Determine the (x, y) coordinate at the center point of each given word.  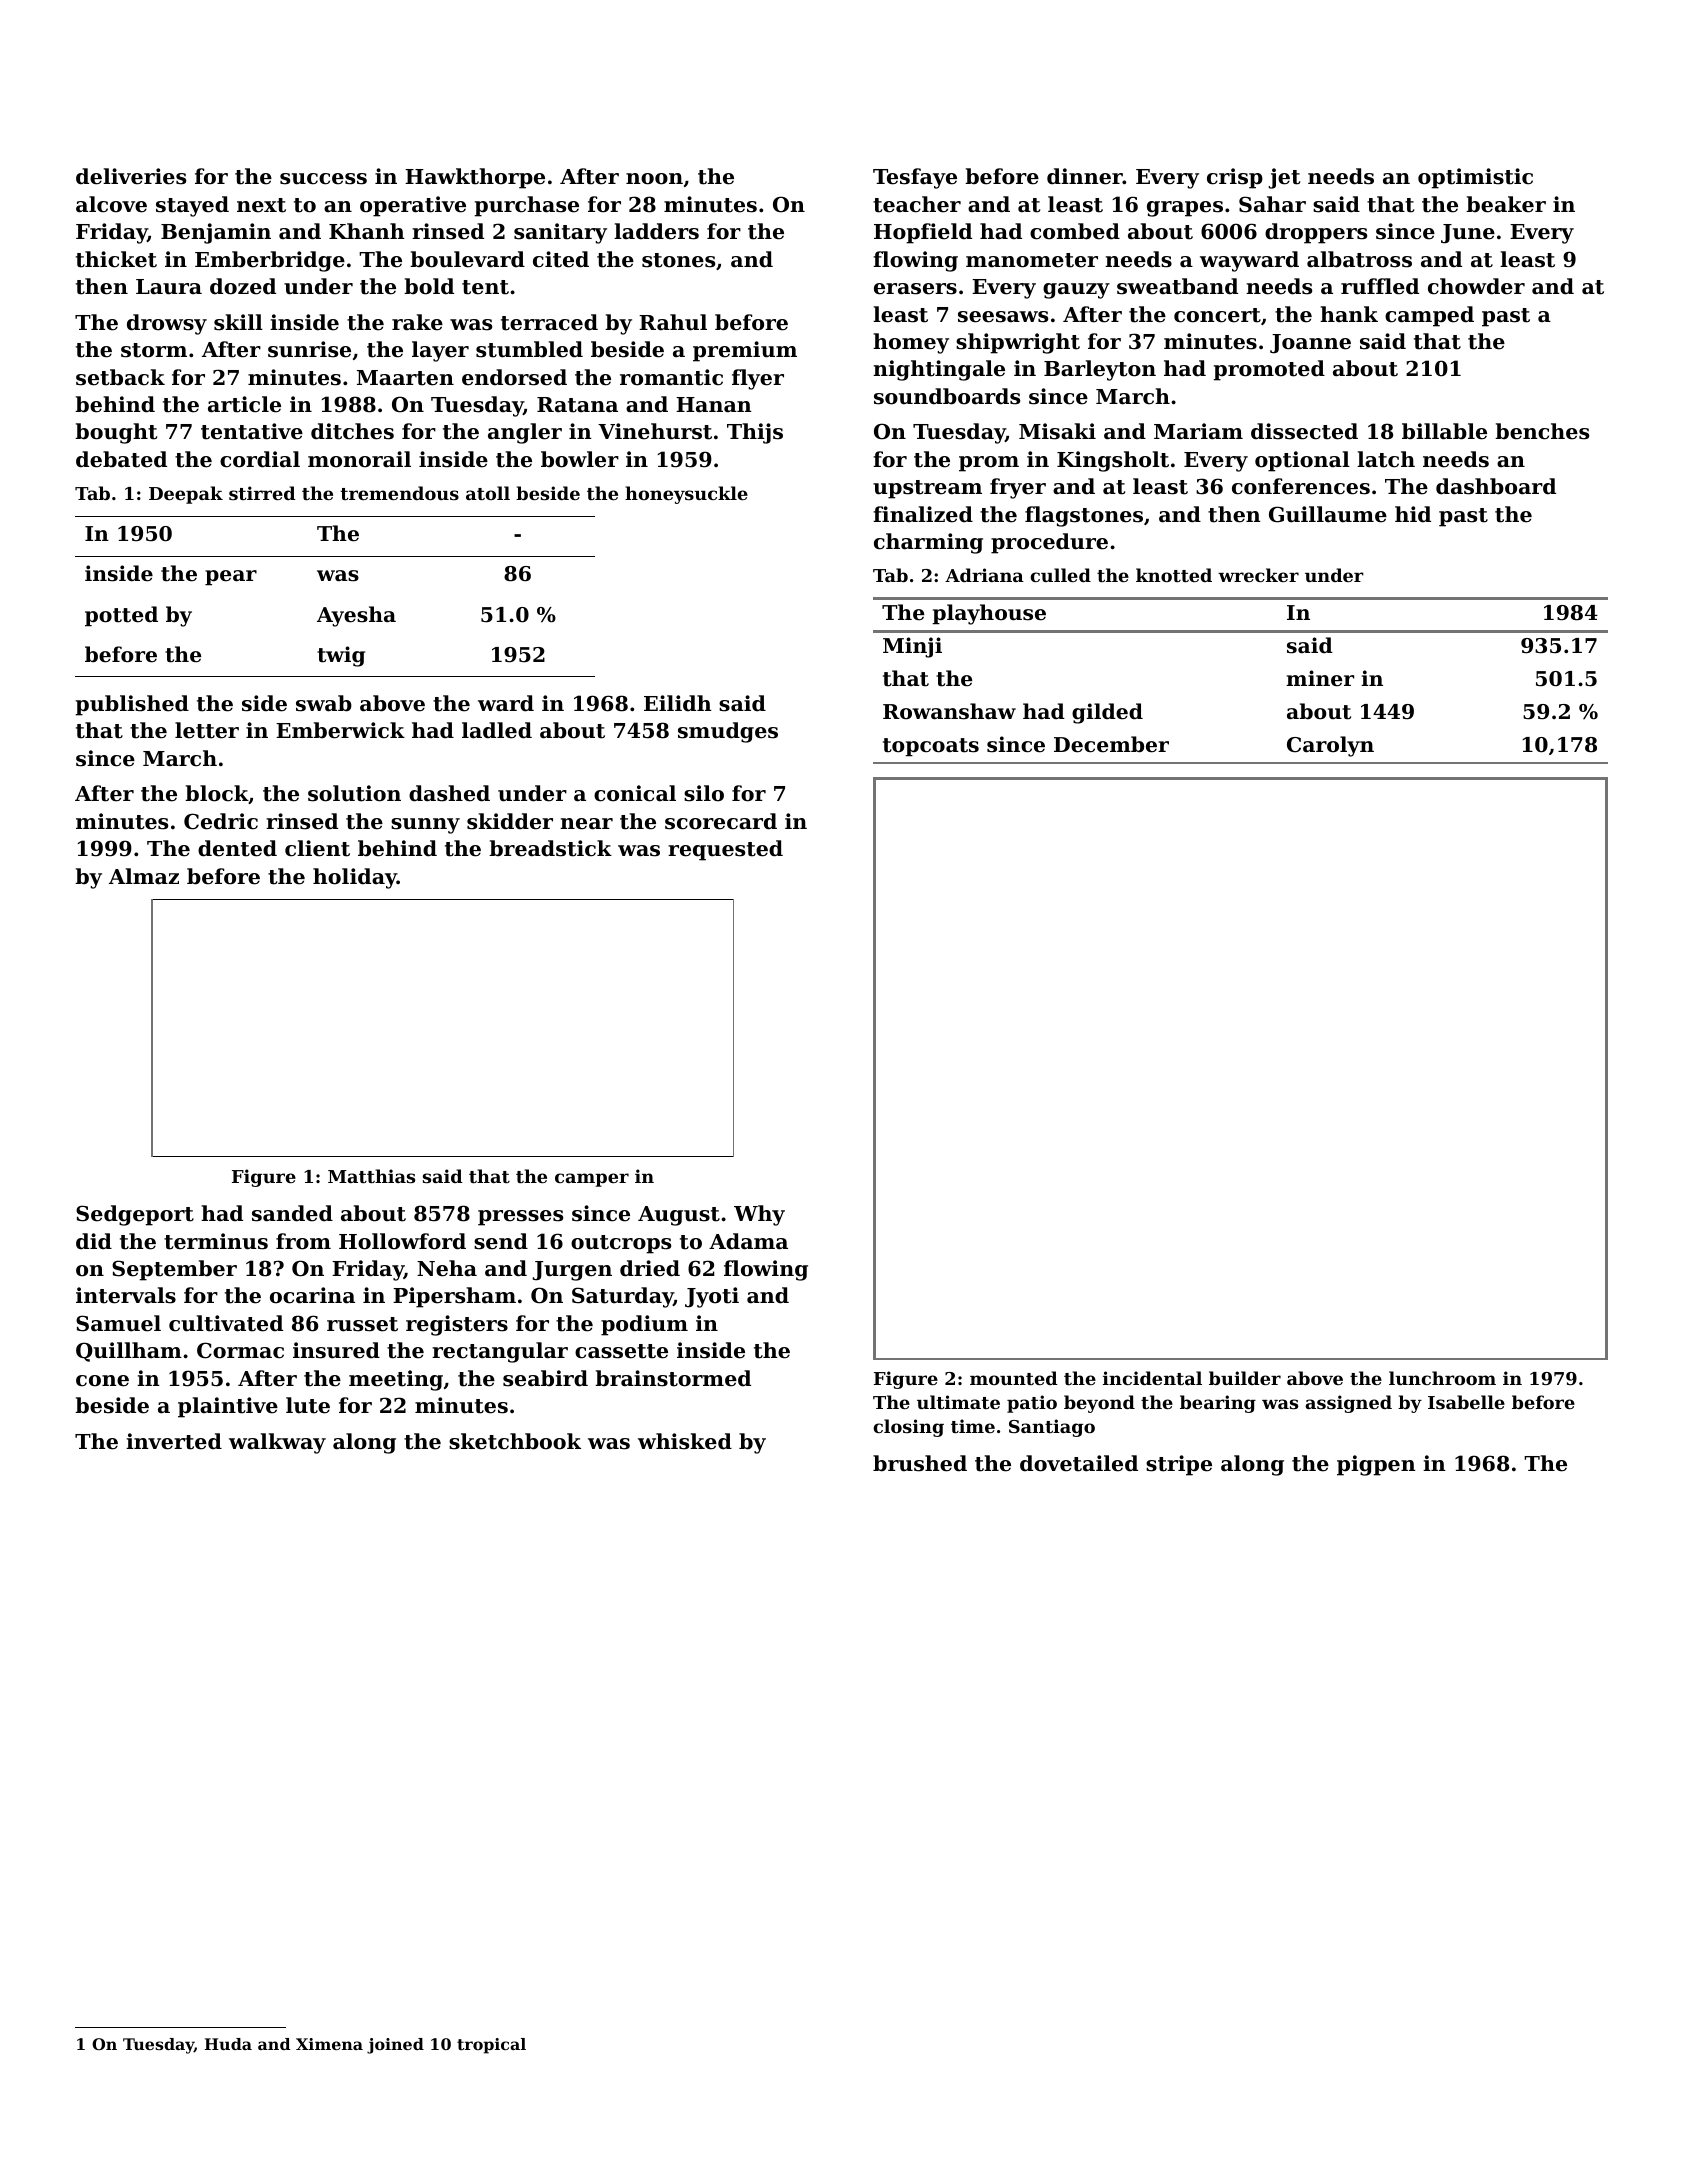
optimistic (1475, 178)
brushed (920, 1463)
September (174, 1270)
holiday (355, 878)
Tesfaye (915, 178)
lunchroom (1442, 1378)
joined (395, 2046)
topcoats (931, 747)
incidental (1152, 1378)
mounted (1014, 1378)
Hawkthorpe (475, 178)
